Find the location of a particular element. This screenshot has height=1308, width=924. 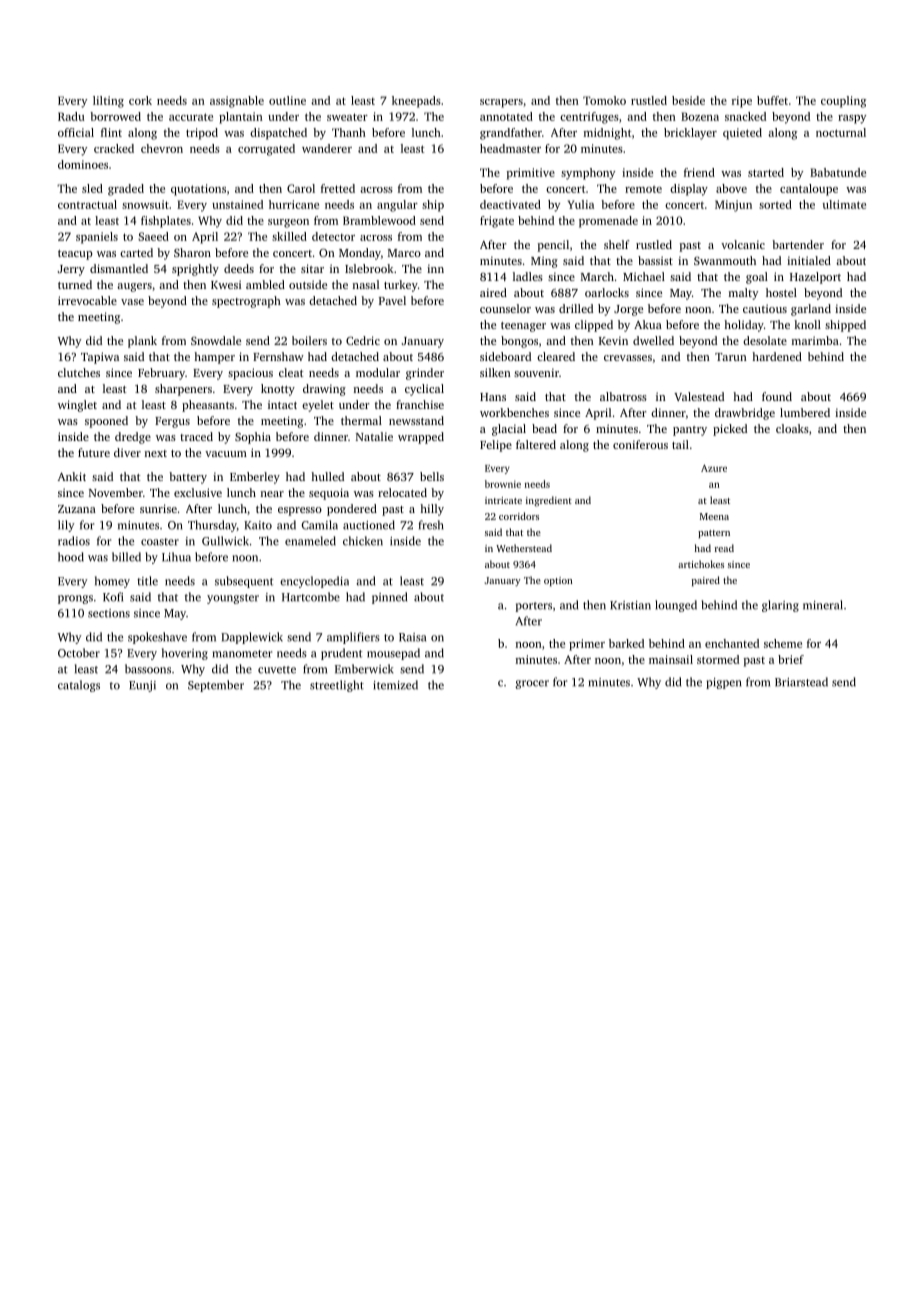

cork is located at coordinates (140, 100).
